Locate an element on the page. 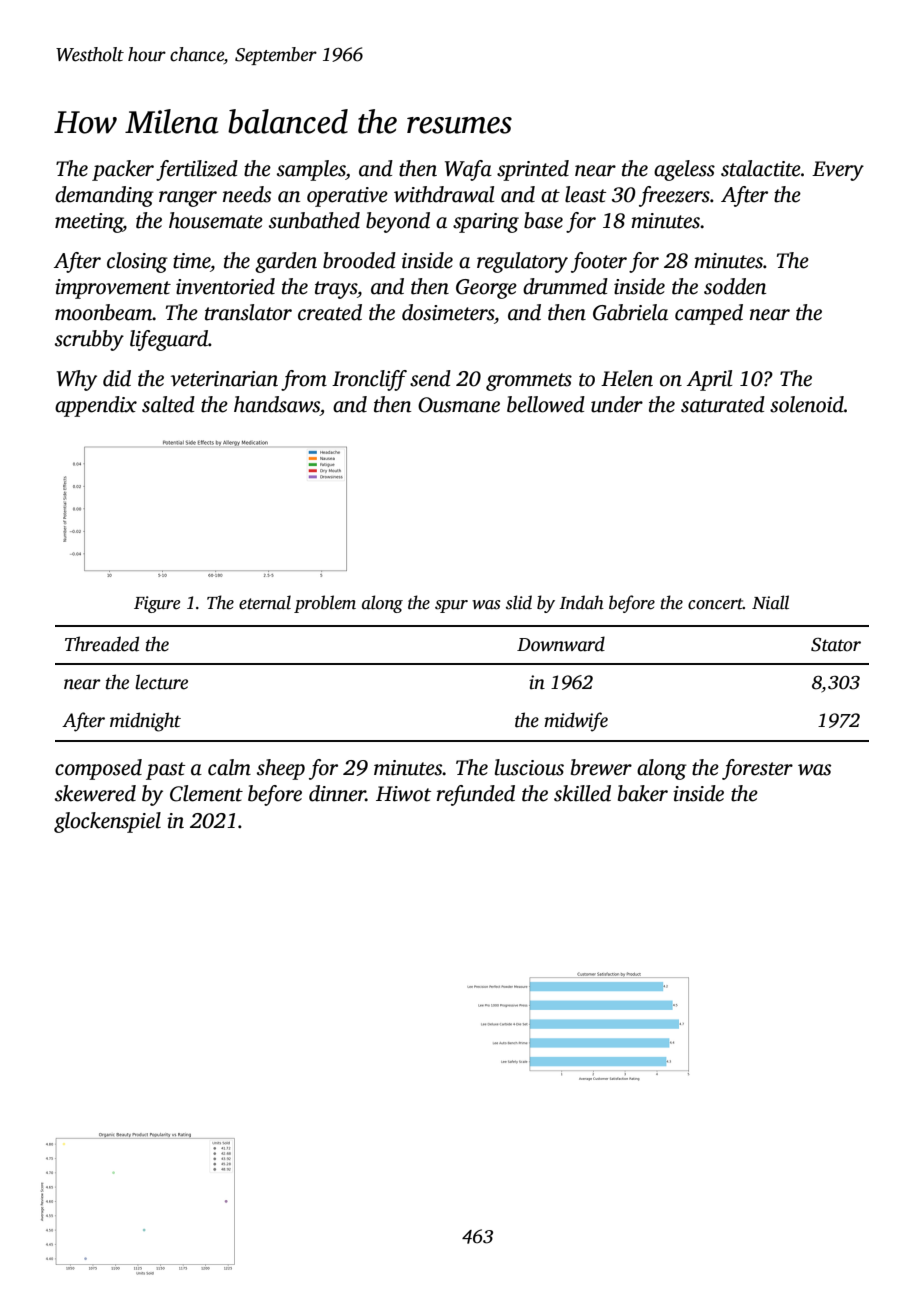 The image size is (924, 1311). luscious is located at coordinates (529, 767).
